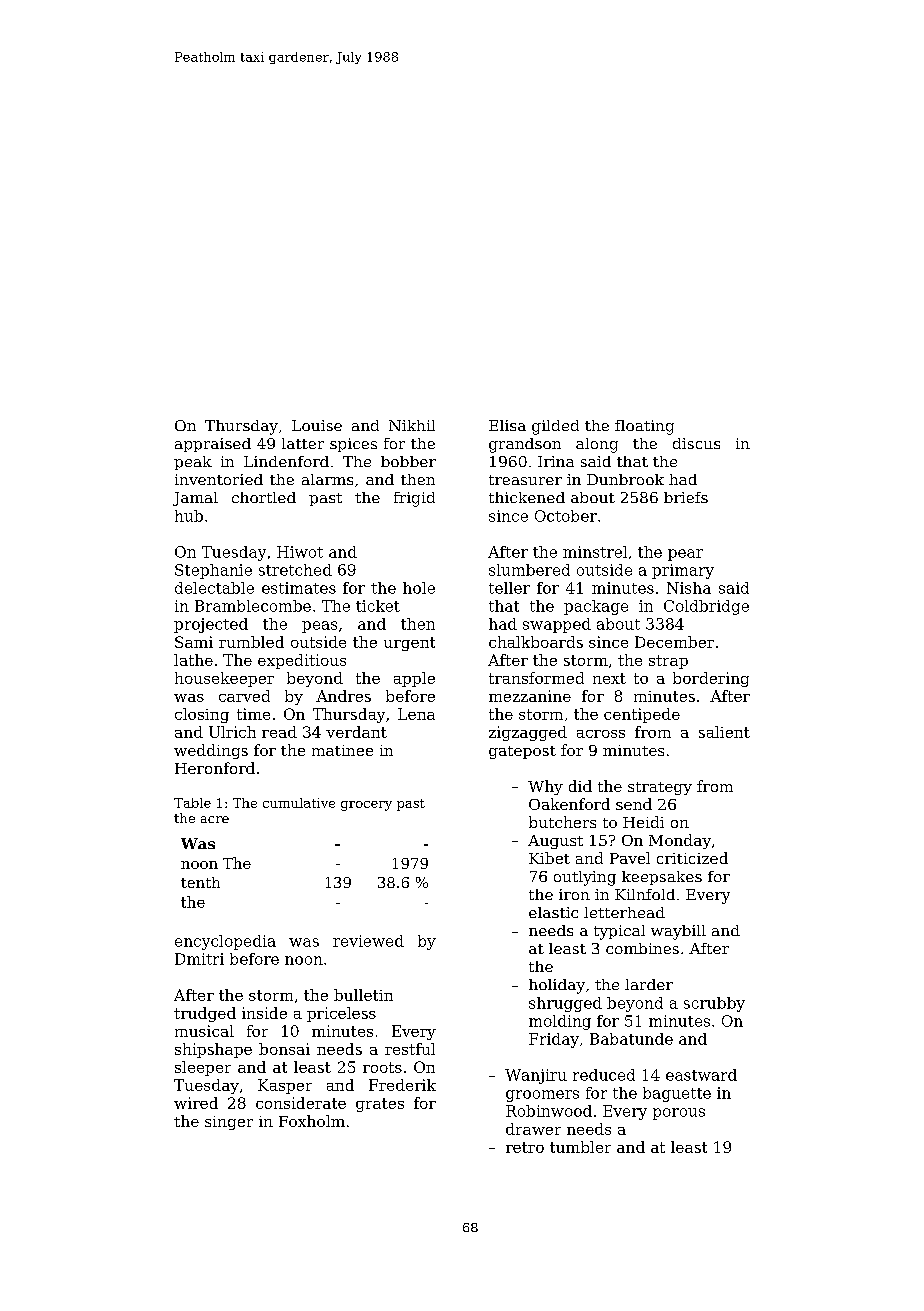  I want to click on thickened, so click(527, 497).
